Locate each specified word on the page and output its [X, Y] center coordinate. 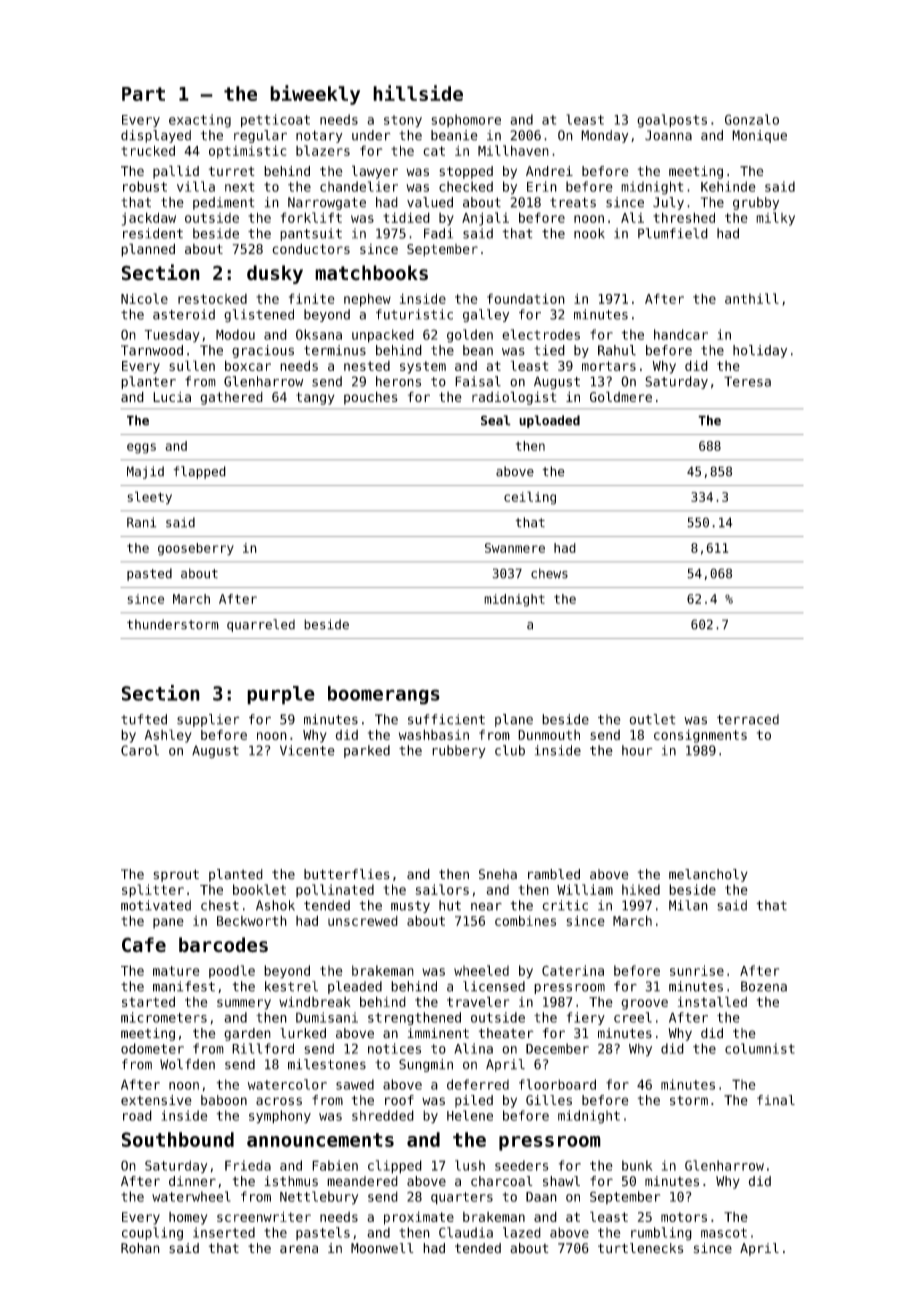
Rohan [140, 1248]
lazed [522, 1232]
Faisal [478, 381]
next [239, 187]
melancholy [708, 875]
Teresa [747, 381]
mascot [724, 1233]
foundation [526, 298]
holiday [760, 351]
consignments [700, 736]
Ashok [275, 905]
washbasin [434, 734]
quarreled [261, 625]
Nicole [144, 298]
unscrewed [363, 921]
